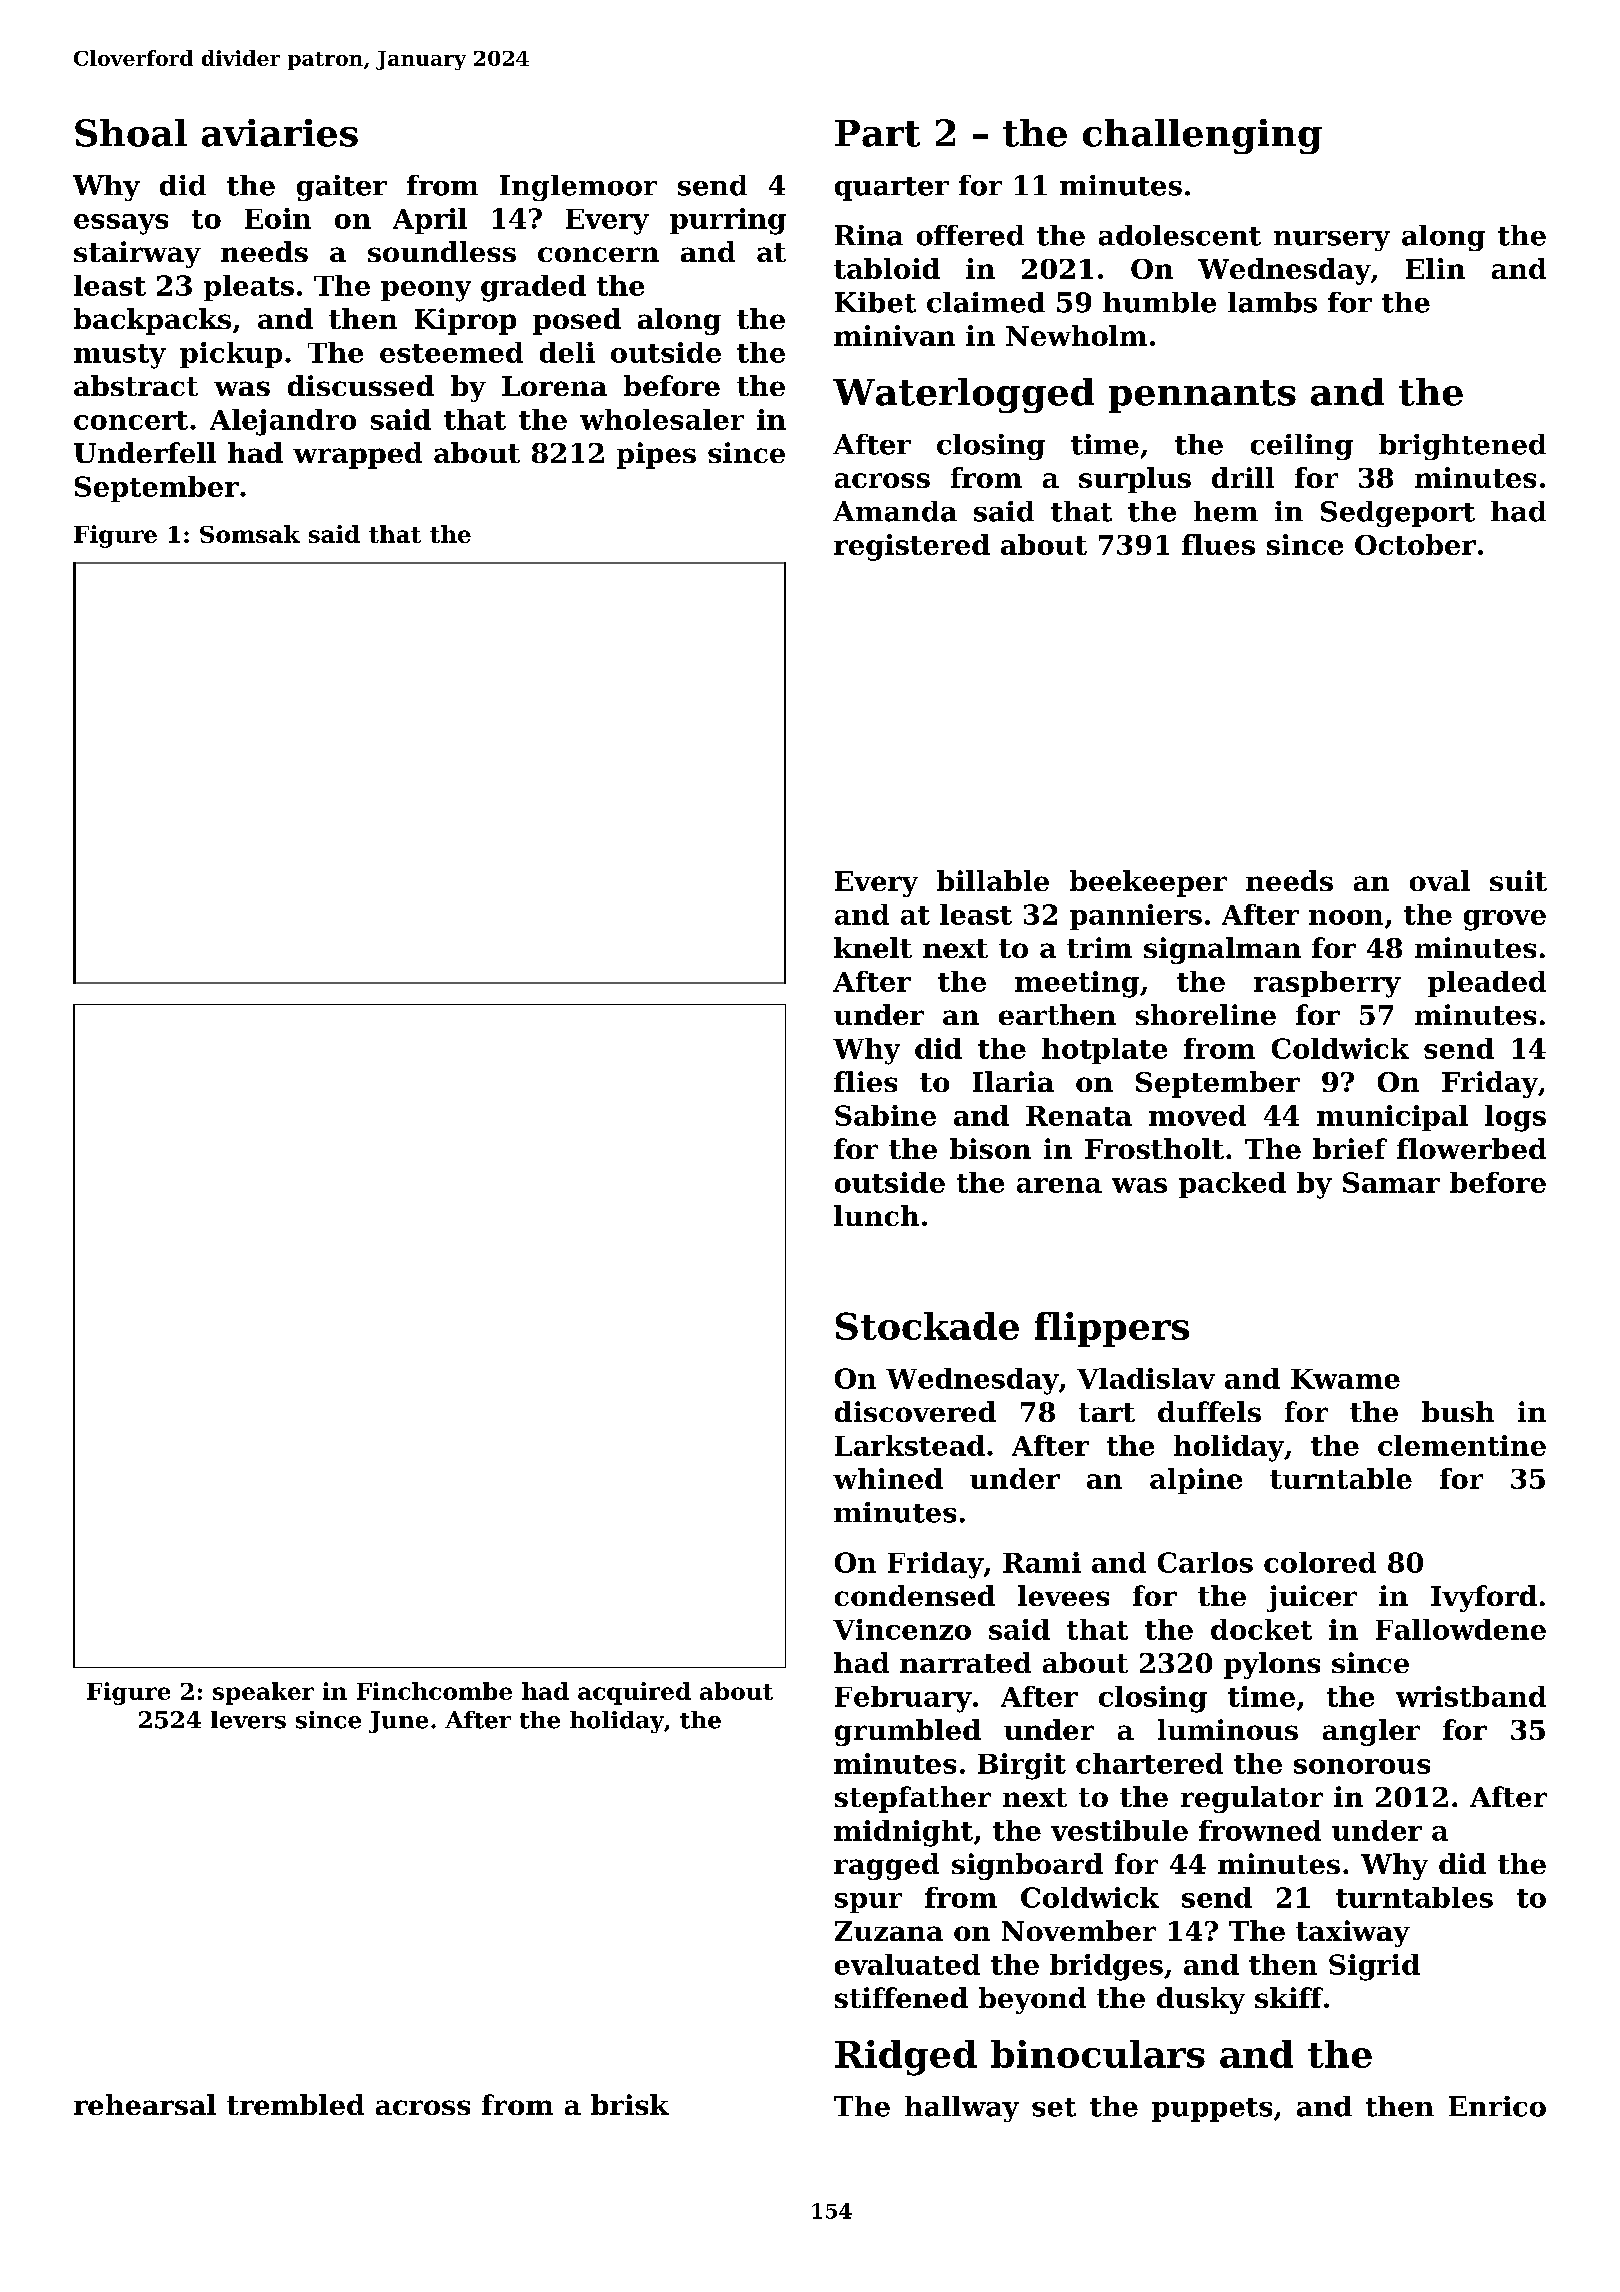  I want to click on challenging, so click(1202, 136).
